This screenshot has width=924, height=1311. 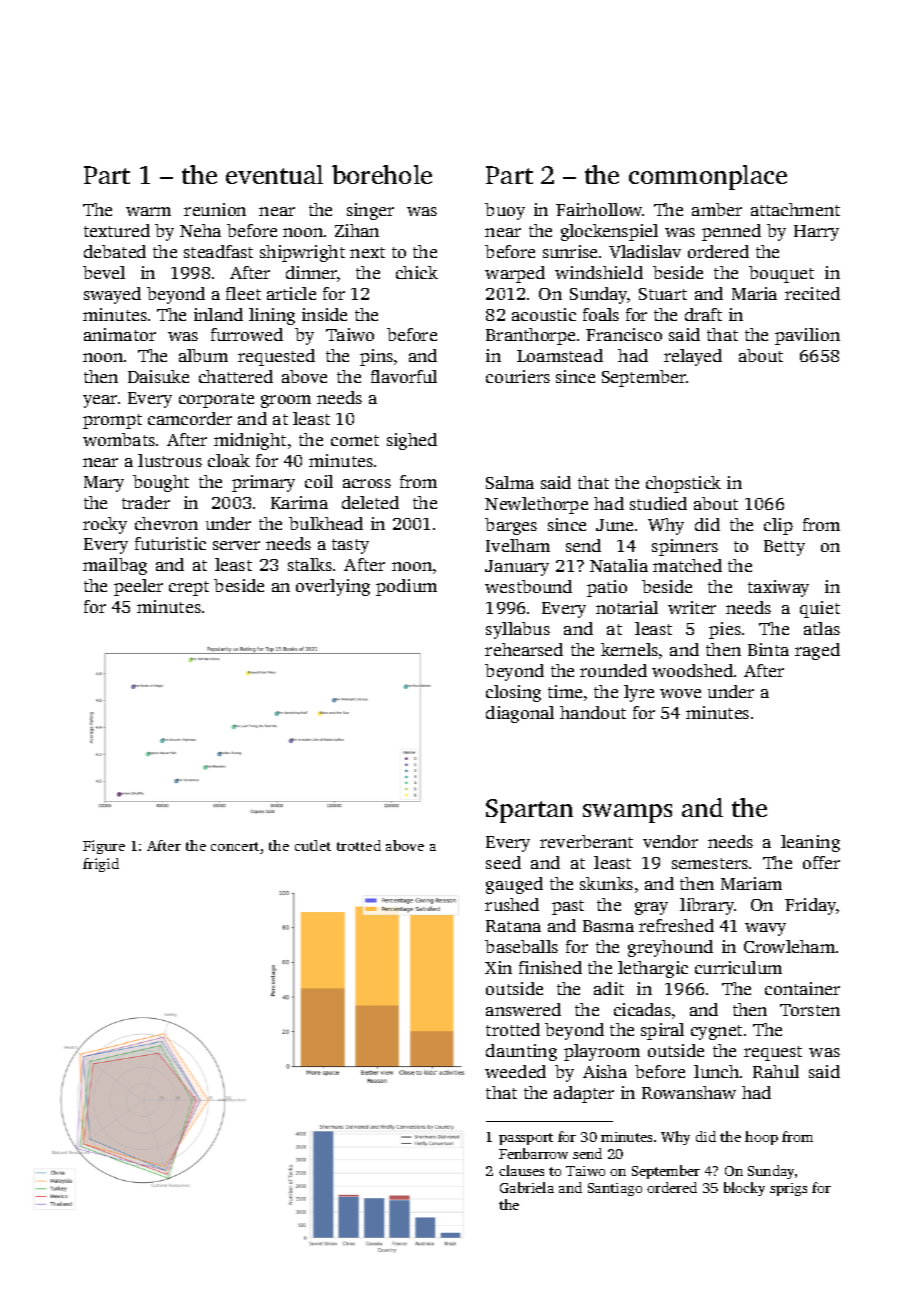 What do you see at coordinates (627, 813) in the screenshot?
I see `swamps` at bounding box center [627, 813].
